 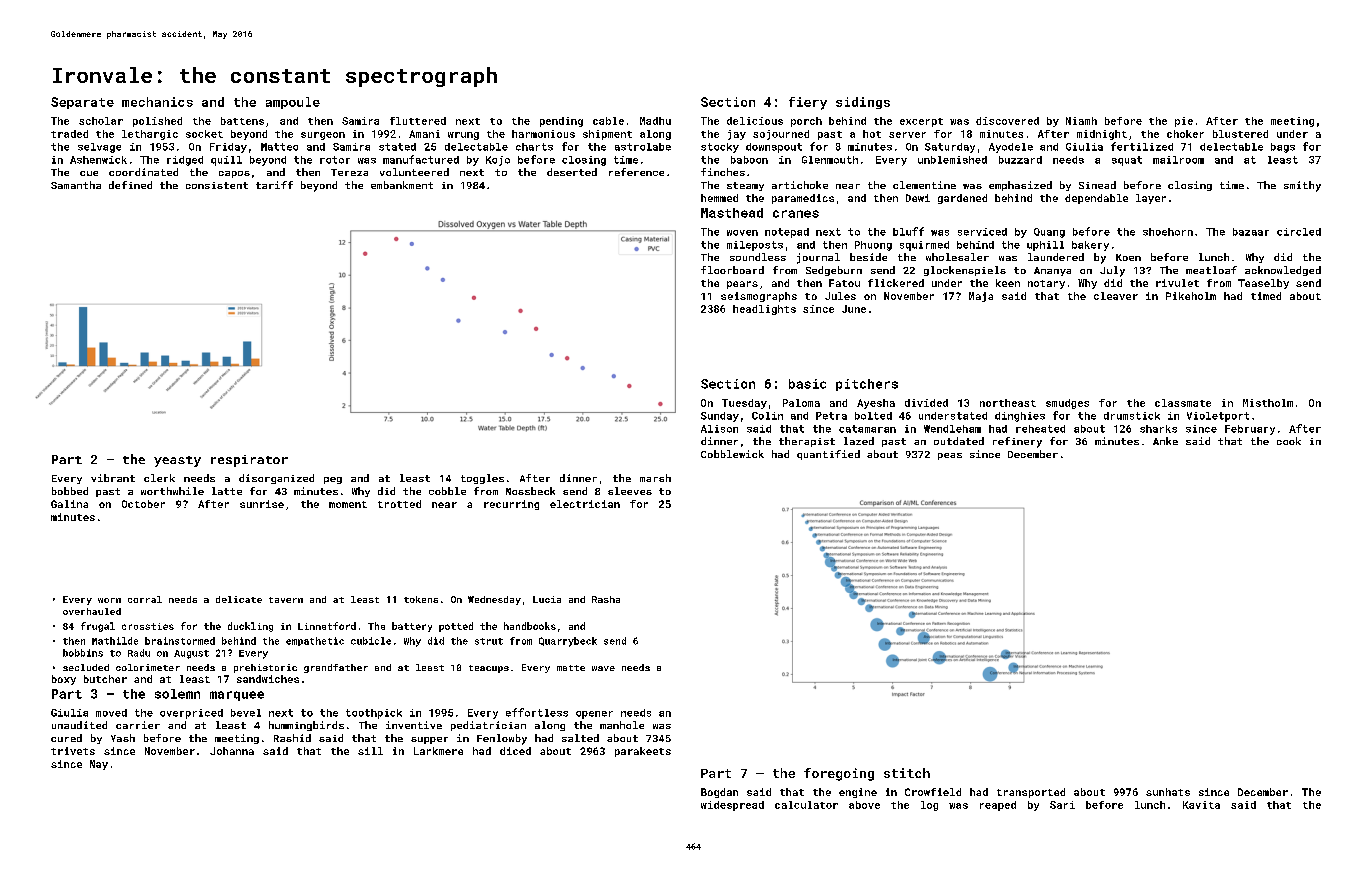 What do you see at coordinates (1240, 134) in the image?
I see `blustered` at bounding box center [1240, 134].
